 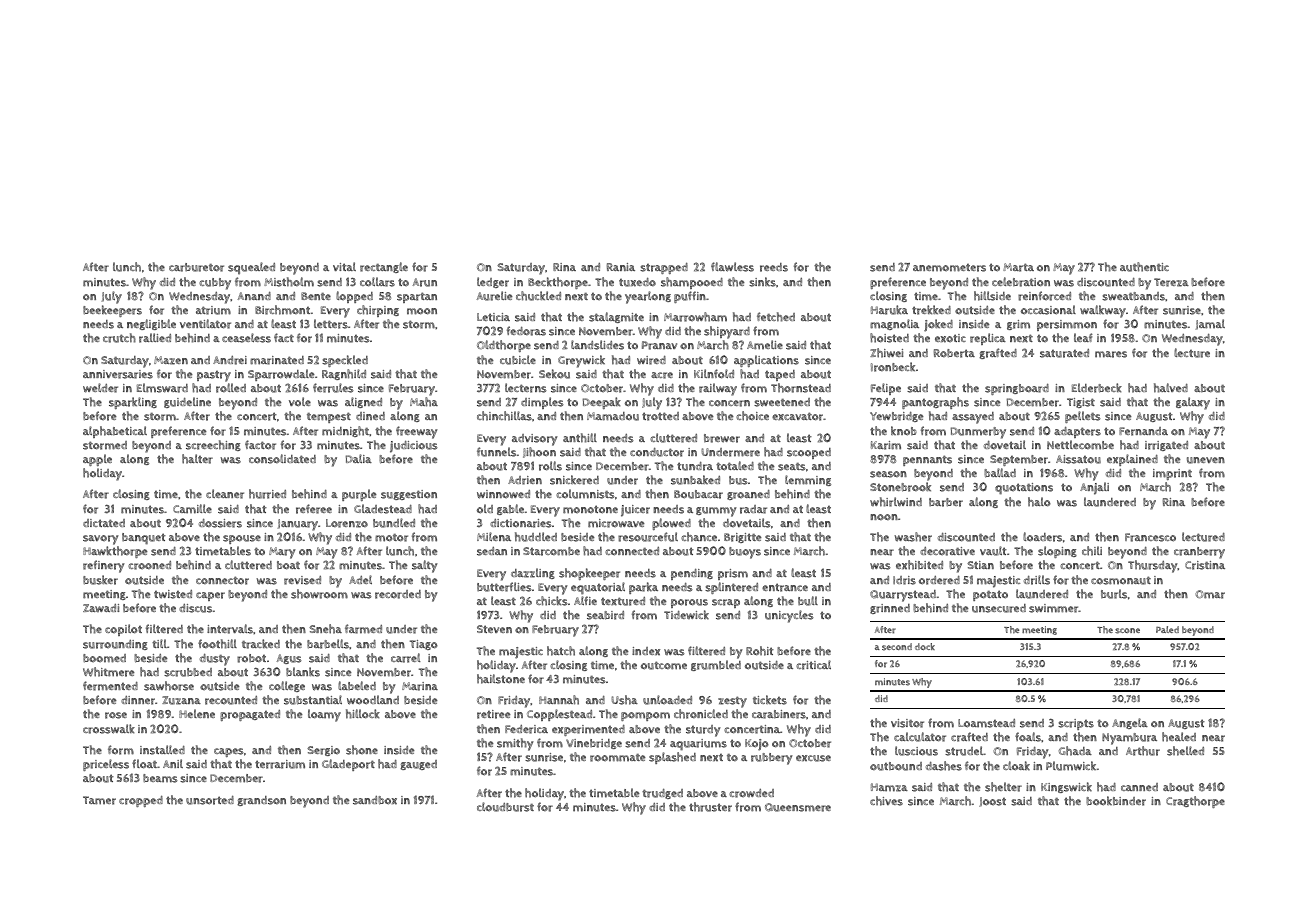 I want to click on Marta, so click(x=1018, y=267).
